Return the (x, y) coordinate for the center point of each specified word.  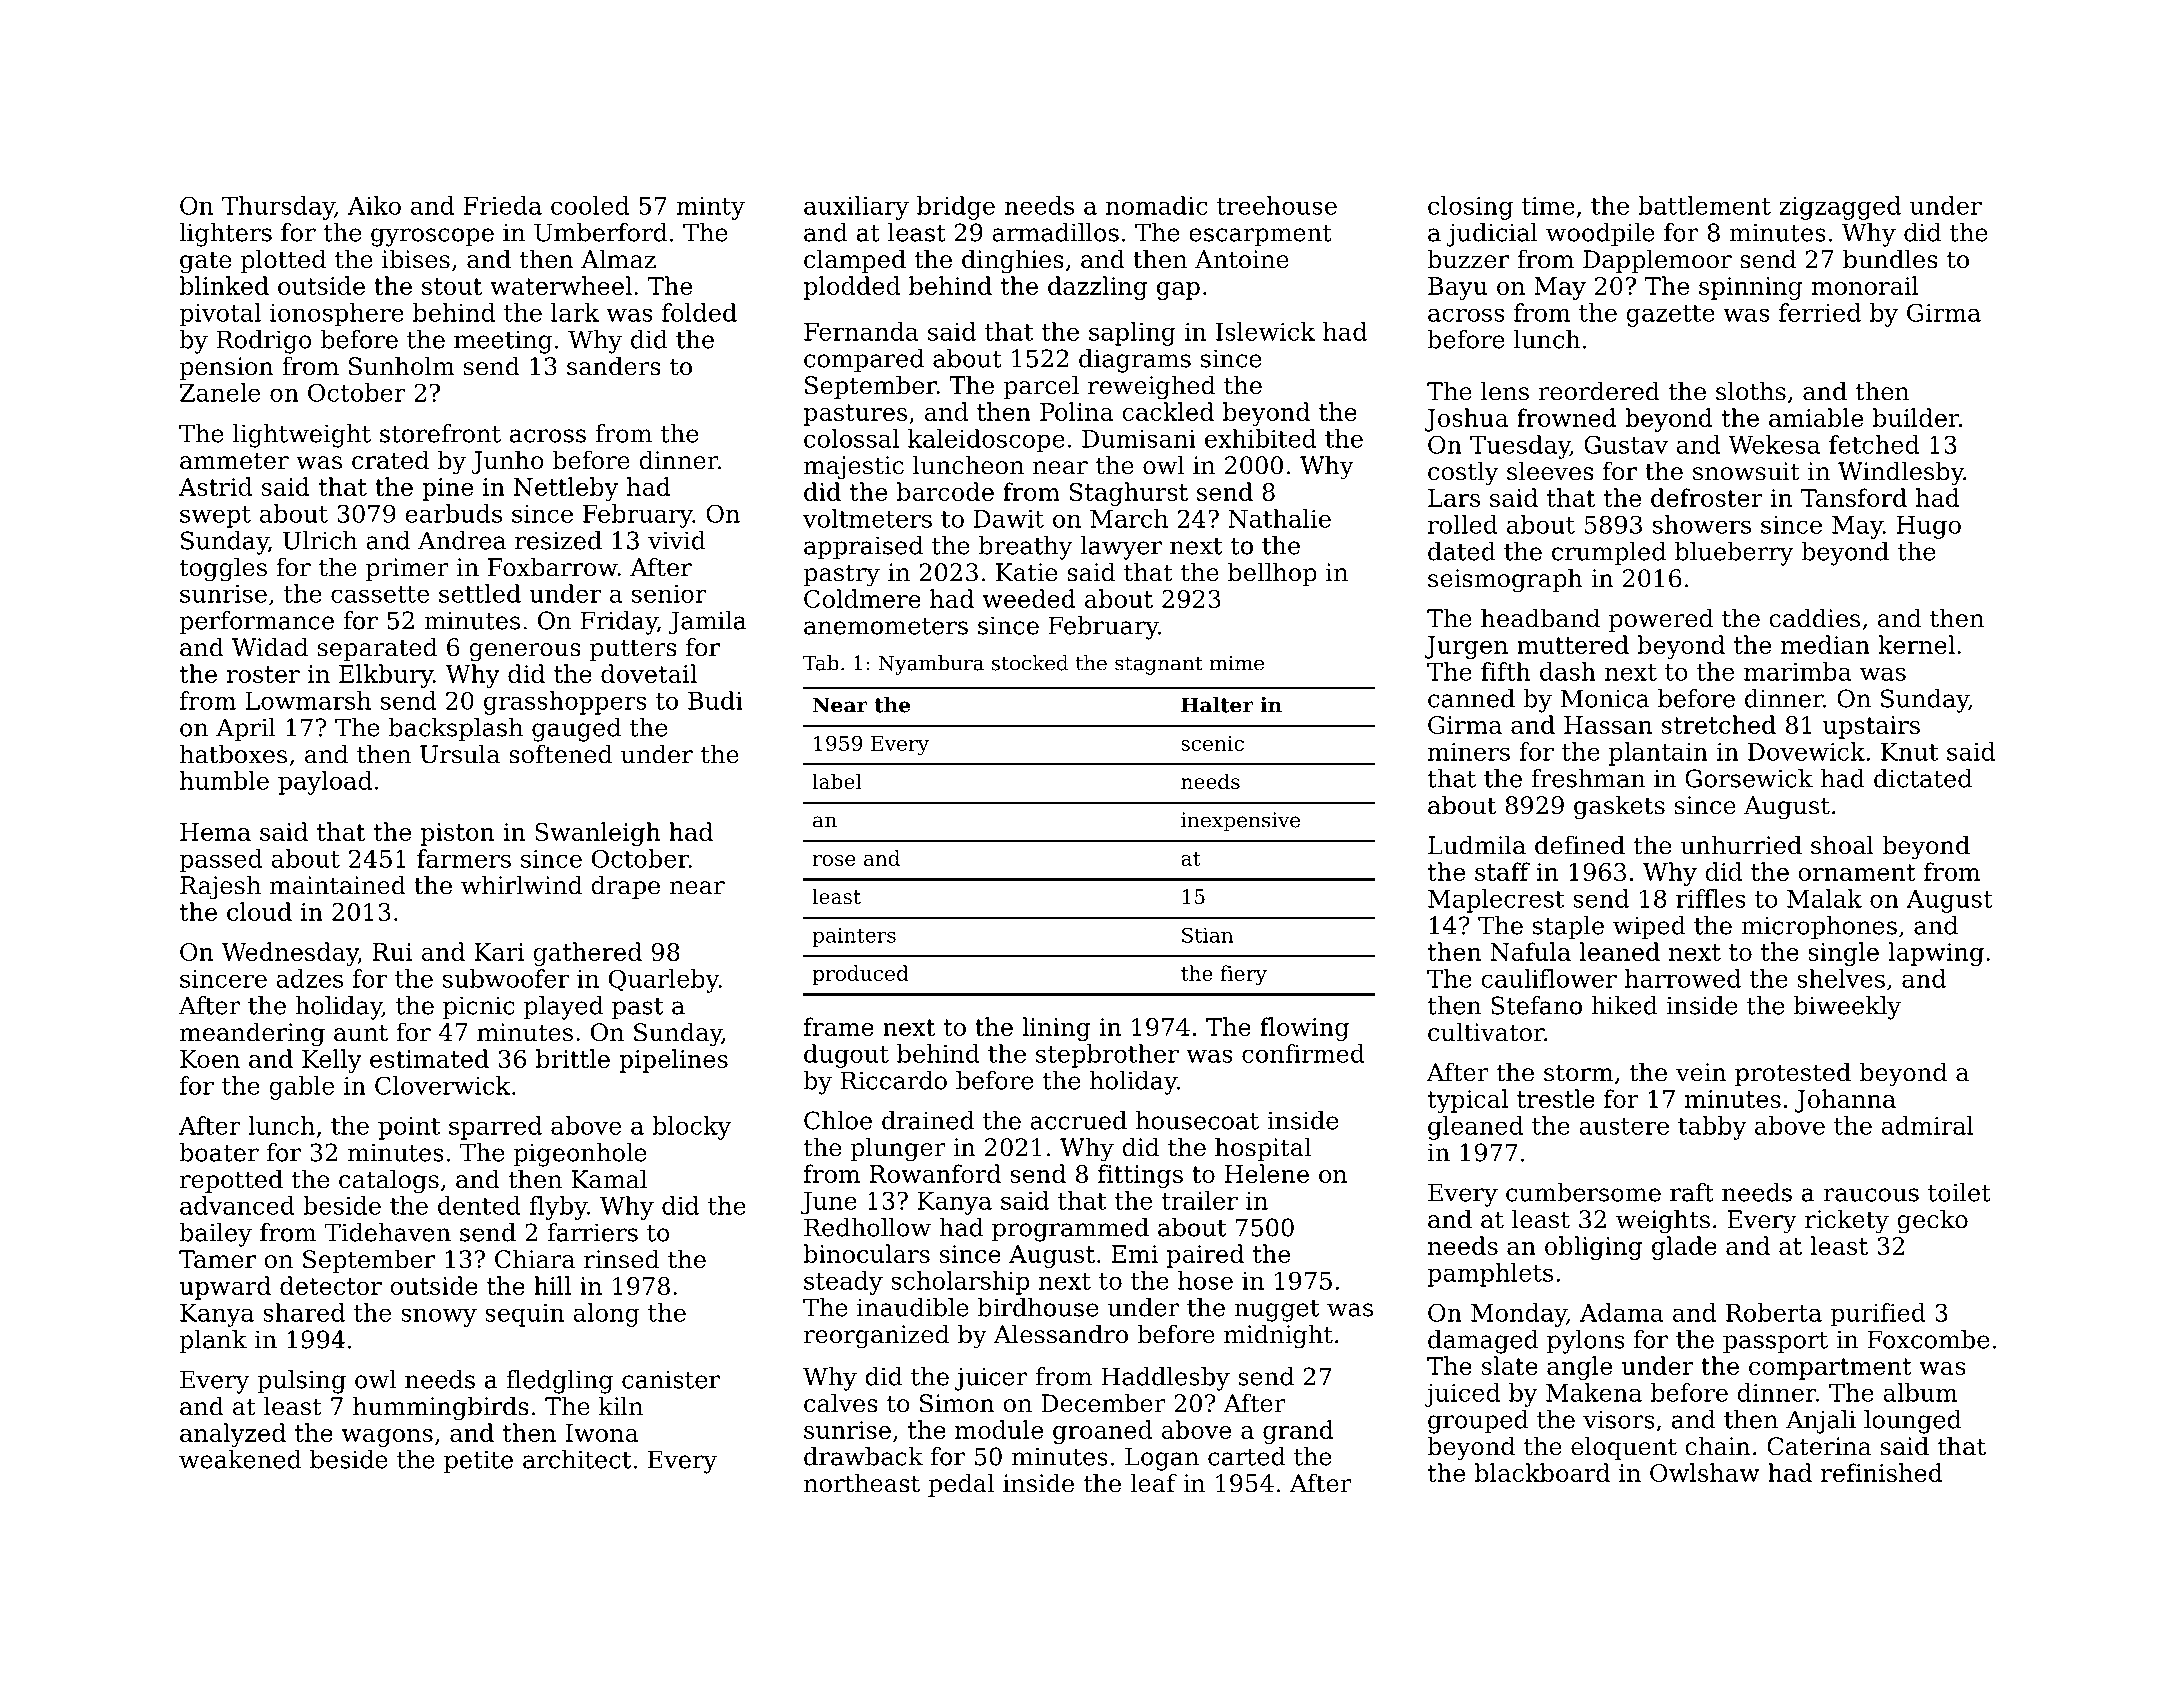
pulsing (301, 1382)
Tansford (1854, 497)
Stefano (1536, 1005)
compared (864, 361)
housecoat (1197, 1120)
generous (525, 652)
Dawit (1009, 519)
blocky (692, 1128)
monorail (1864, 285)
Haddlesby (1165, 1379)
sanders (614, 366)
